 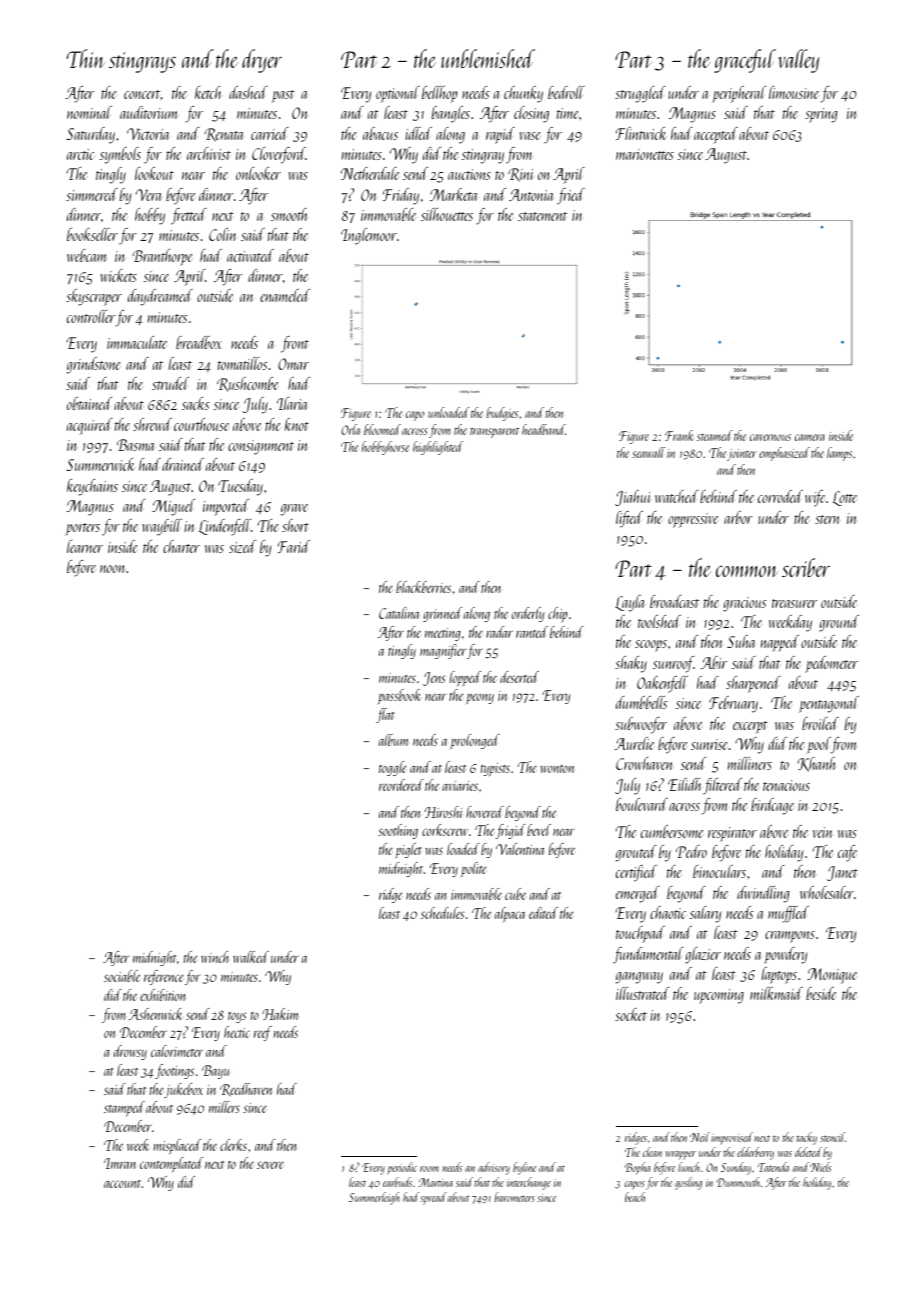 What do you see at coordinates (829, 704) in the screenshot?
I see `pentagonal` at bounding box center [829, 704].
